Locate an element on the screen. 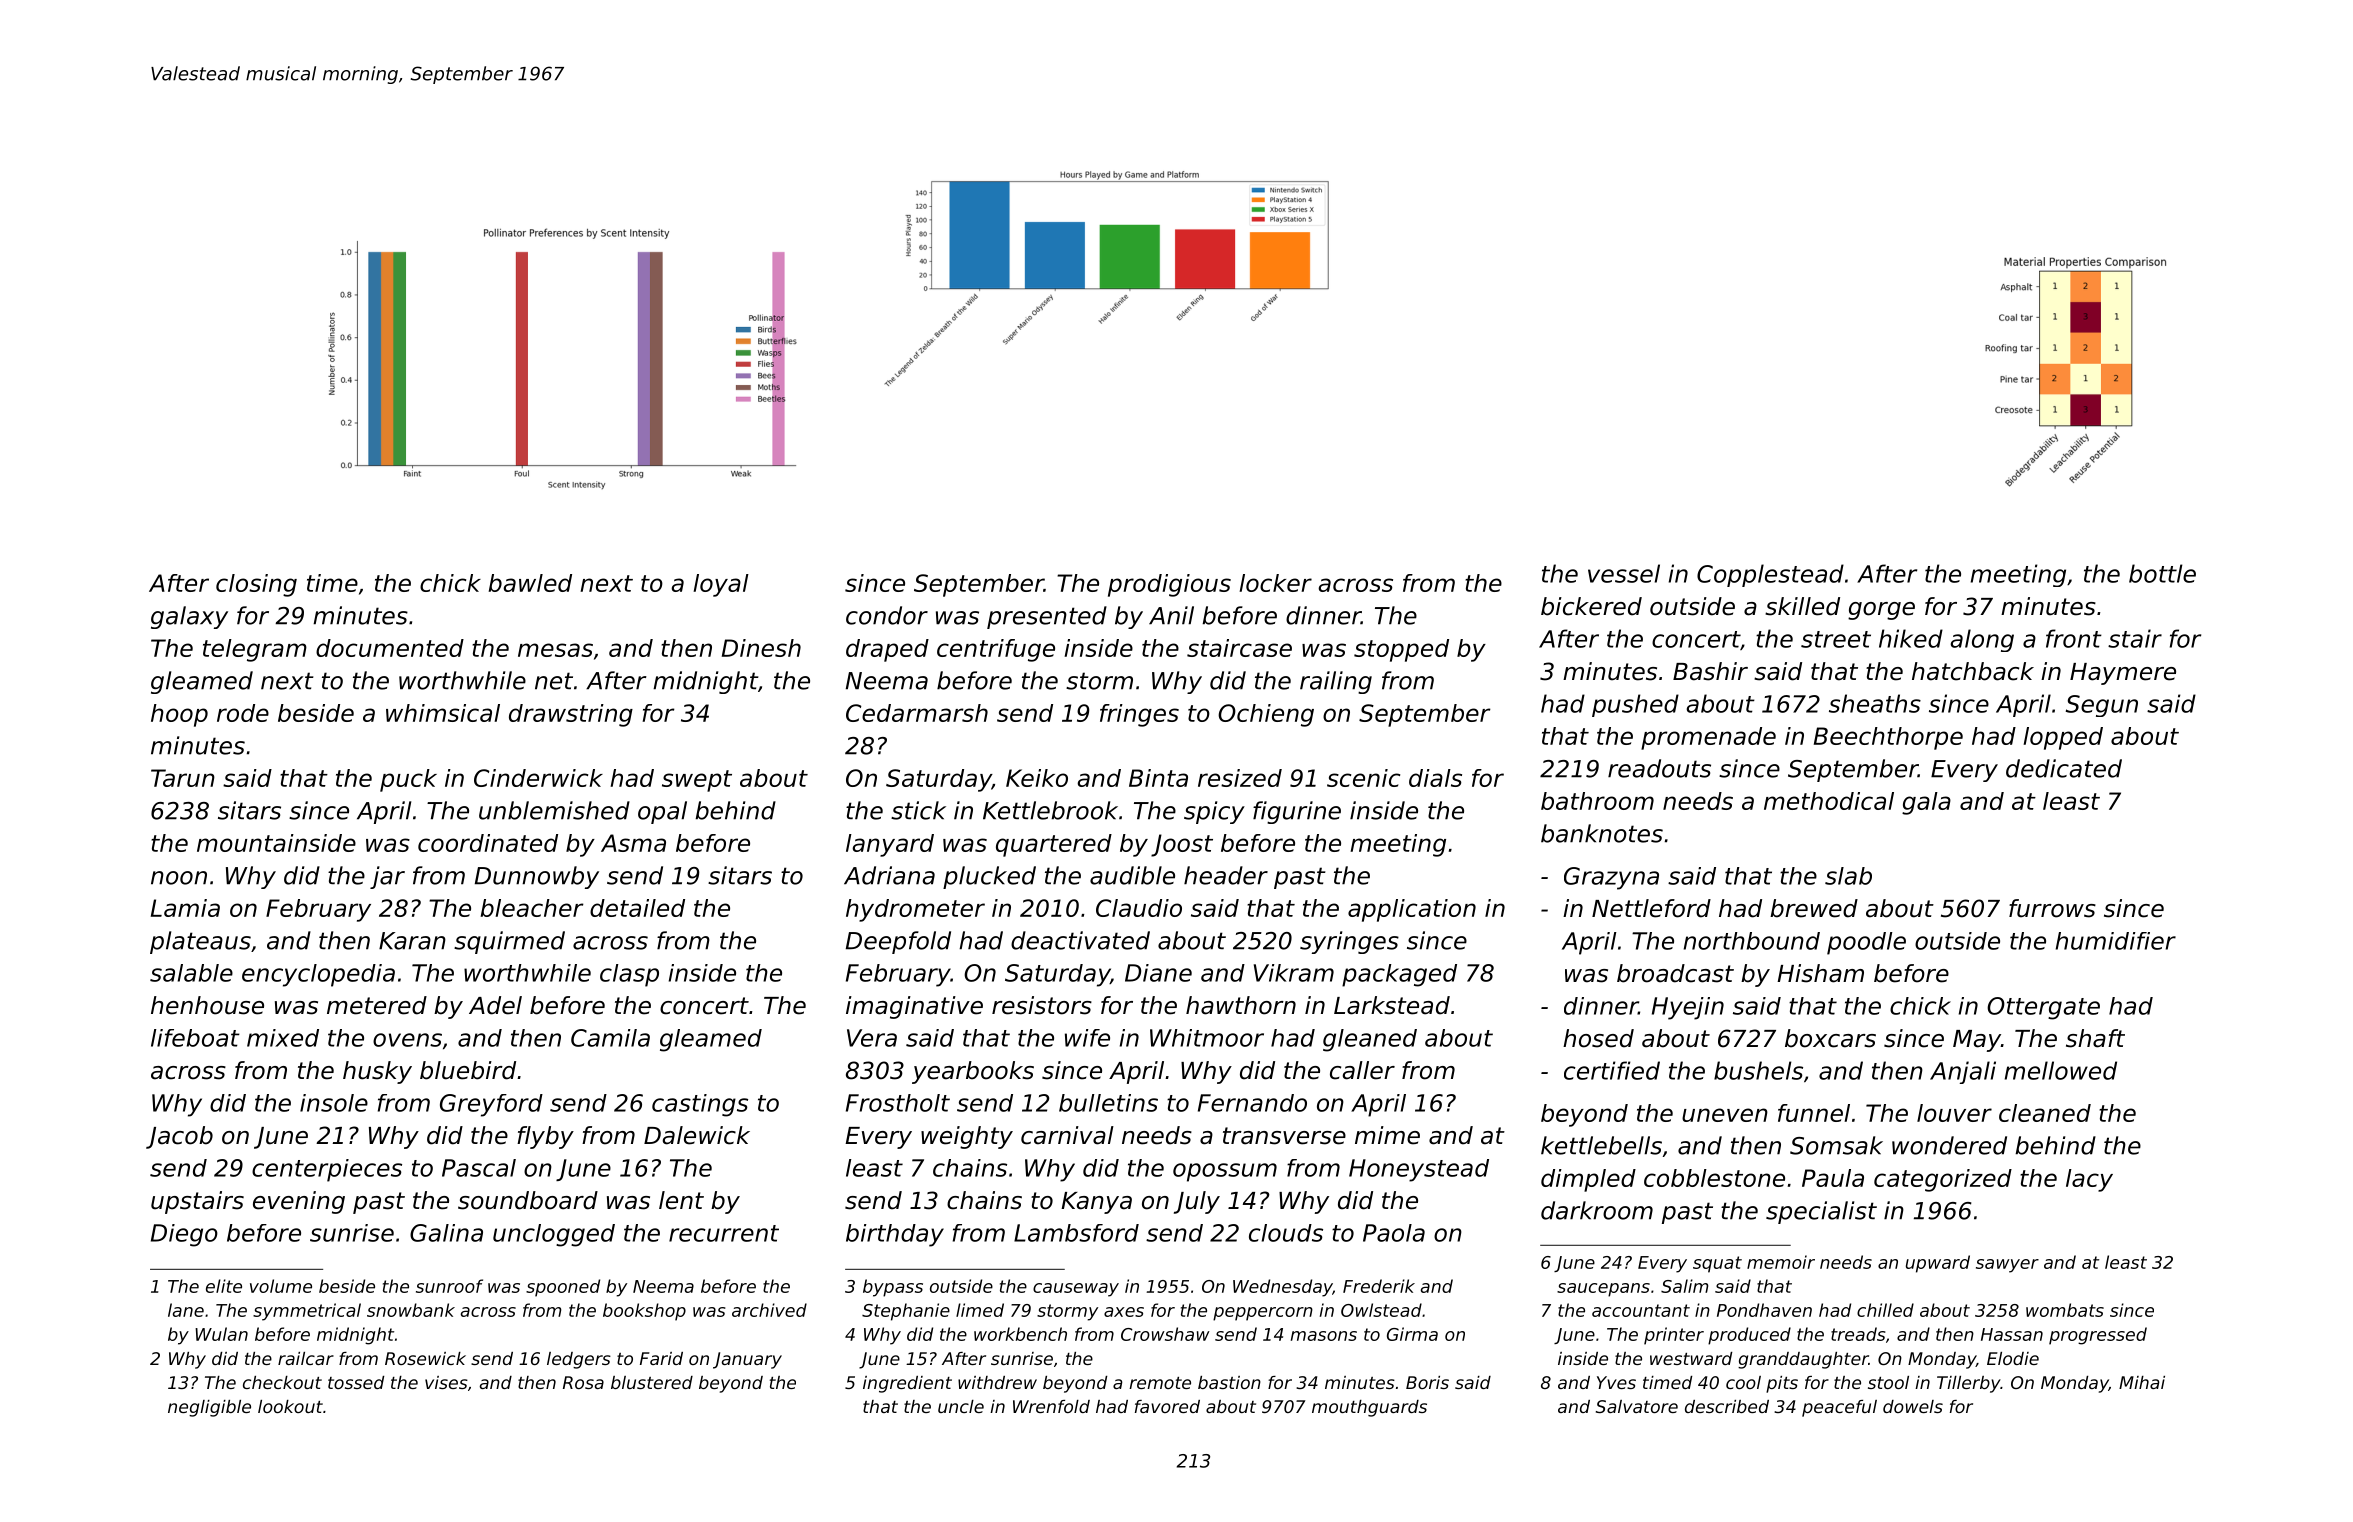 The height and width of the screenshot is (1522, 2353). closing is located at coordinates (256, 585).
